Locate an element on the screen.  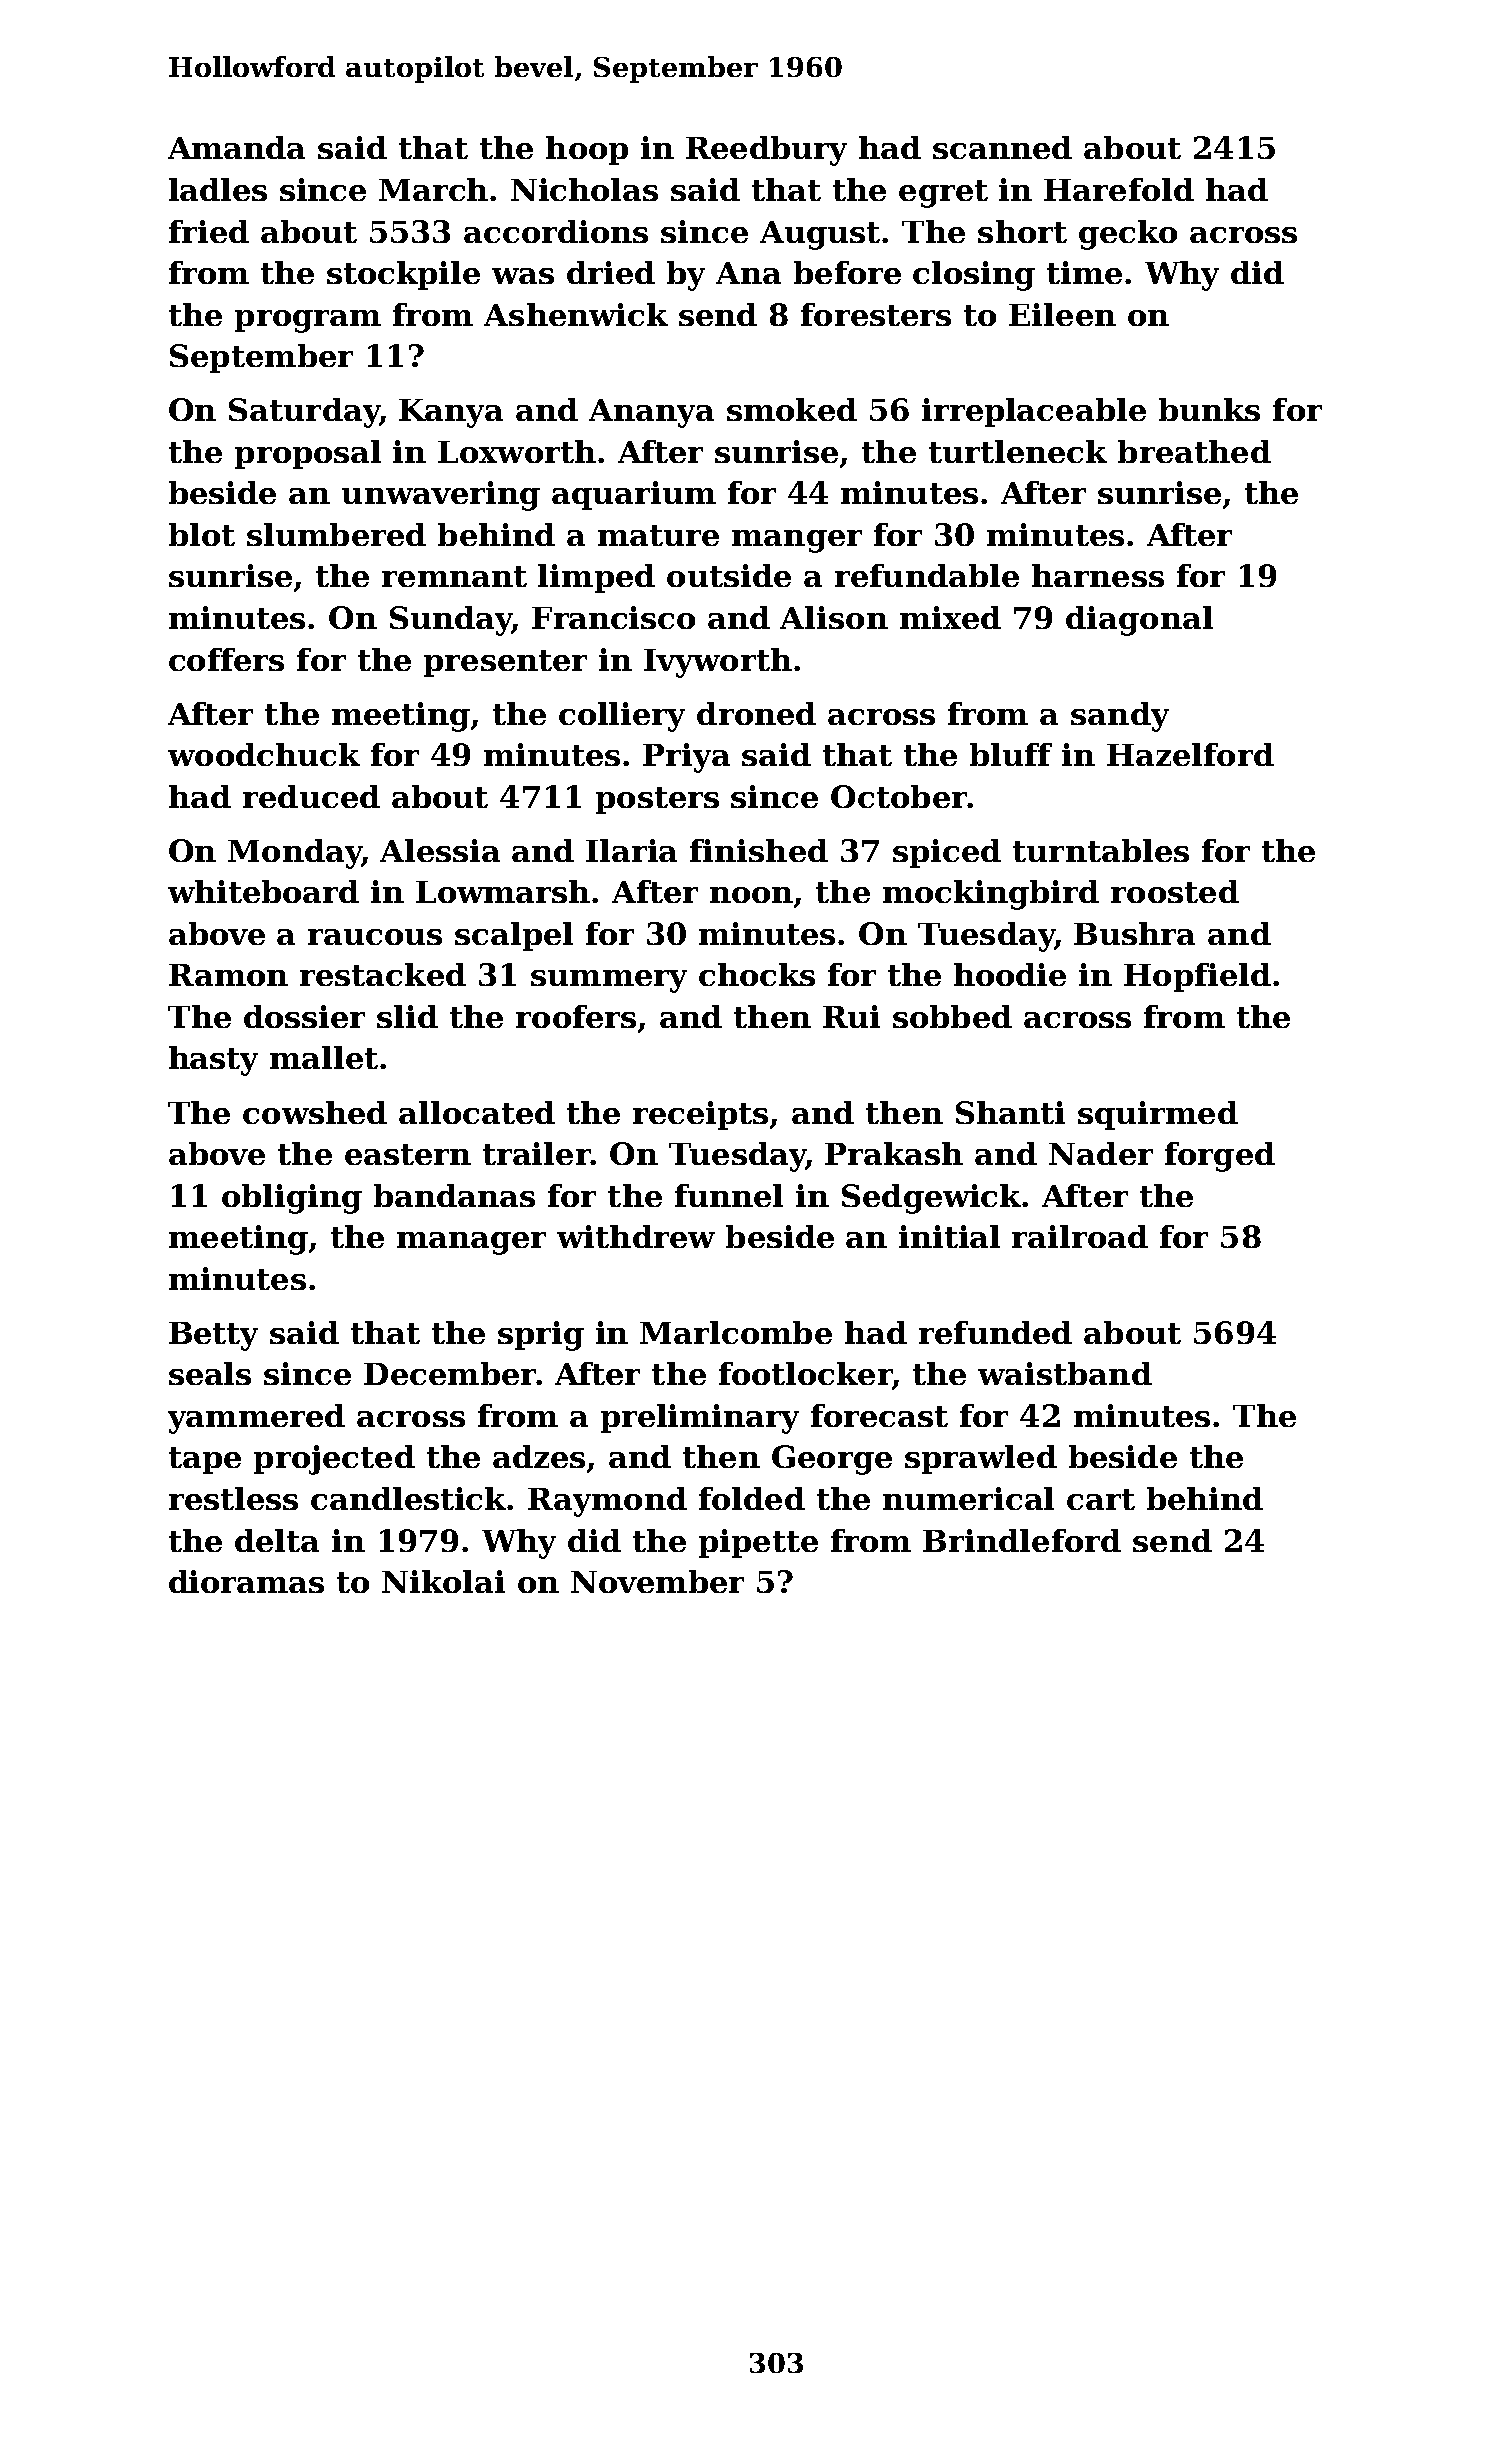
turtleneck is located at coordinates (1018, 451).
